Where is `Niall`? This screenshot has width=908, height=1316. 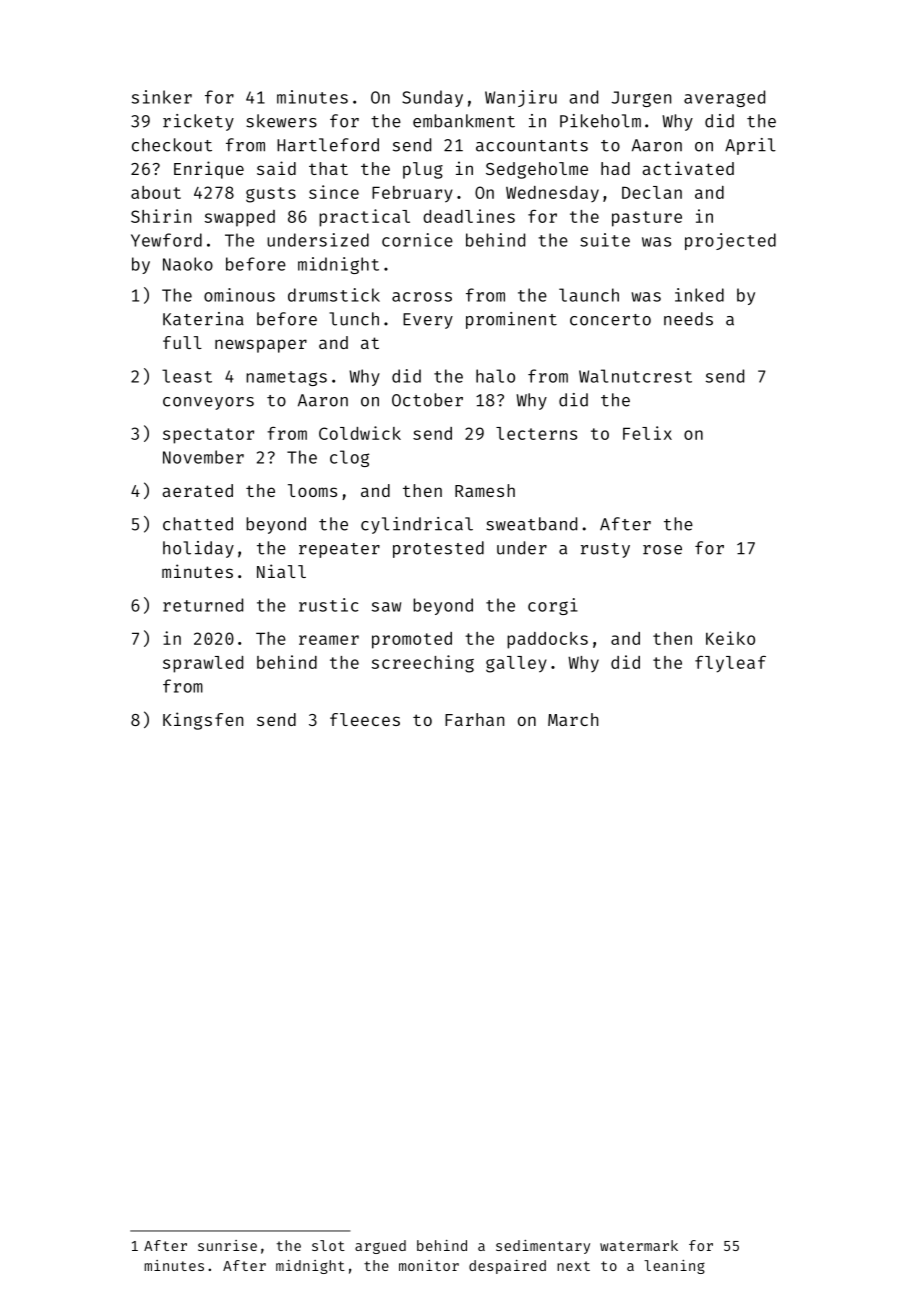
Niall is located at coordinates (281, 571).
